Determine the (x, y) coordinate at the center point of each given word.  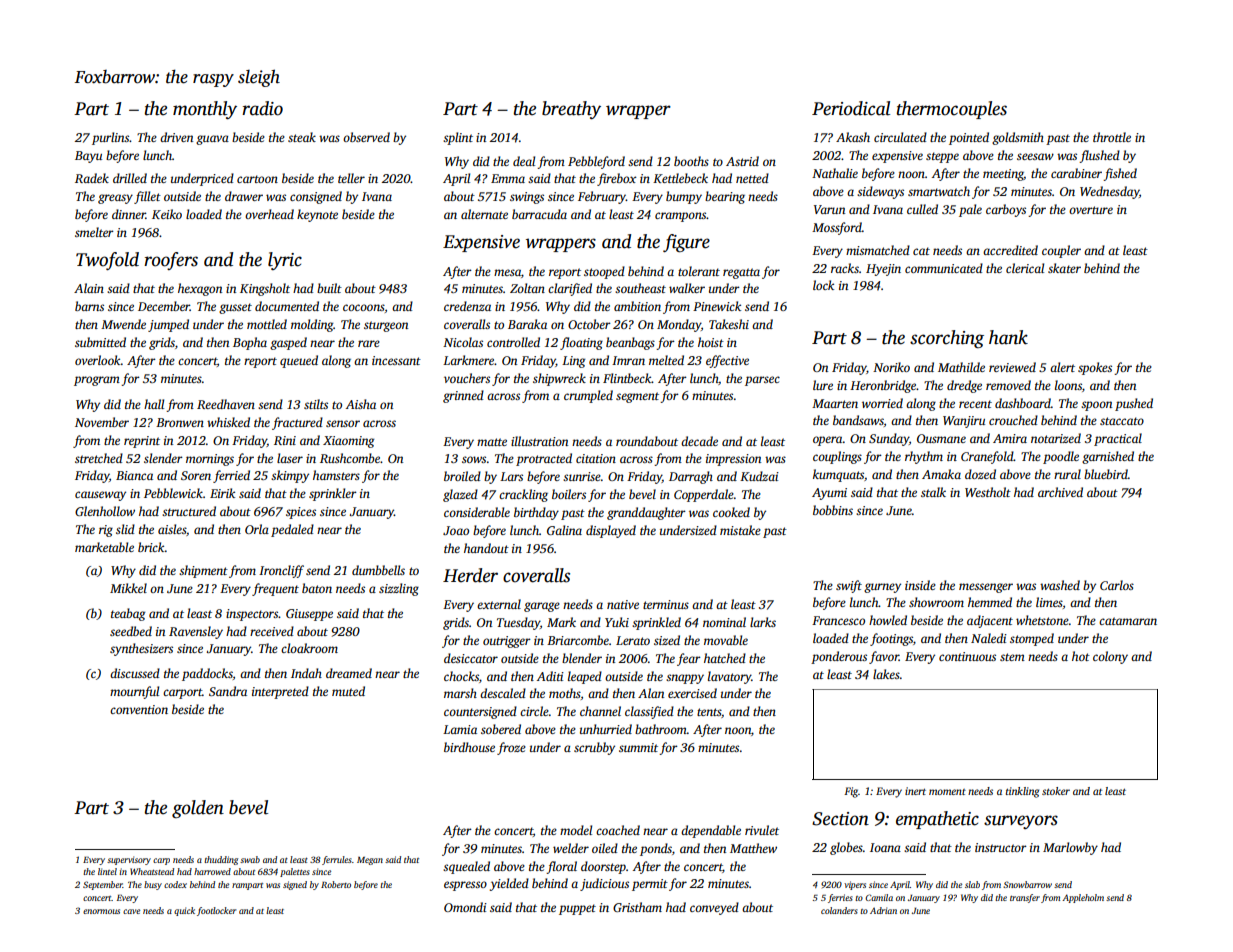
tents (709, 712)
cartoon (257, 179)
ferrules (337, 860)
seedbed (131, 631)
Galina (564, 530)
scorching (947, 339)
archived (1060, 492)
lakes (886, 674)
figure (686, 243)
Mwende (123, 324)
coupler (1061, 251)
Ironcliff (281, 571)
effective (727, 361)
